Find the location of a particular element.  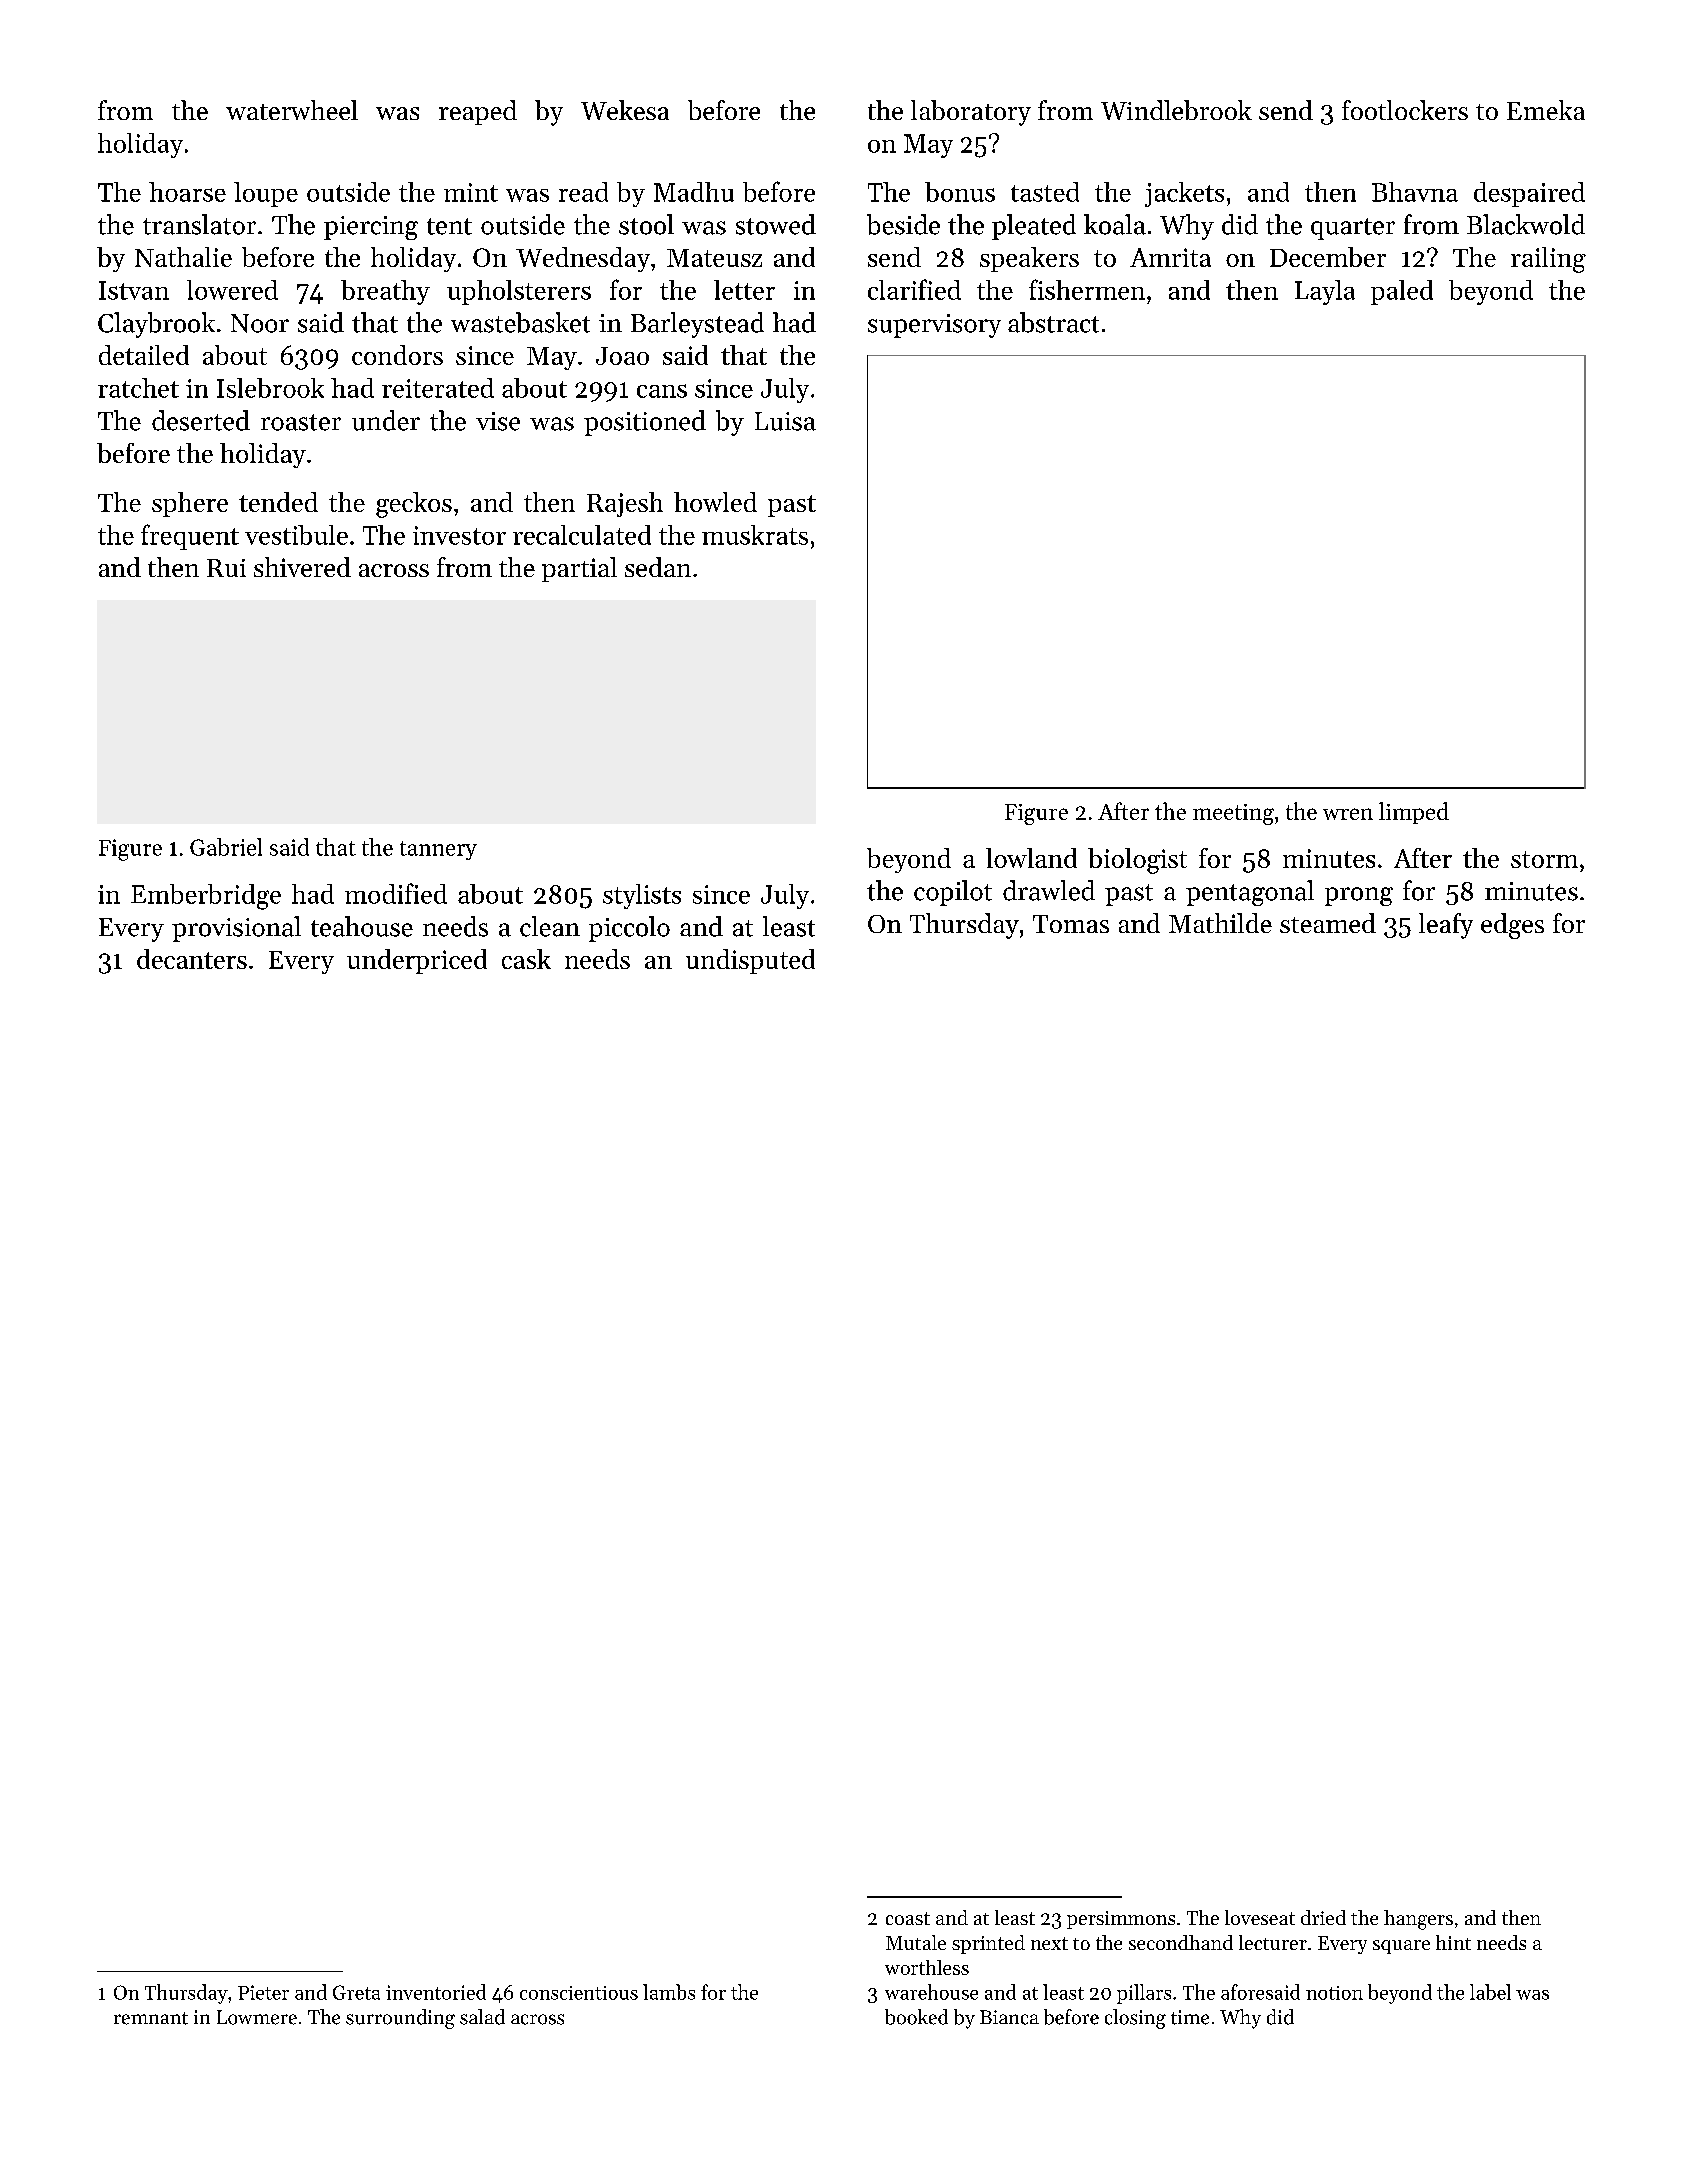

undisputed is located at coordinates (750, 961).
